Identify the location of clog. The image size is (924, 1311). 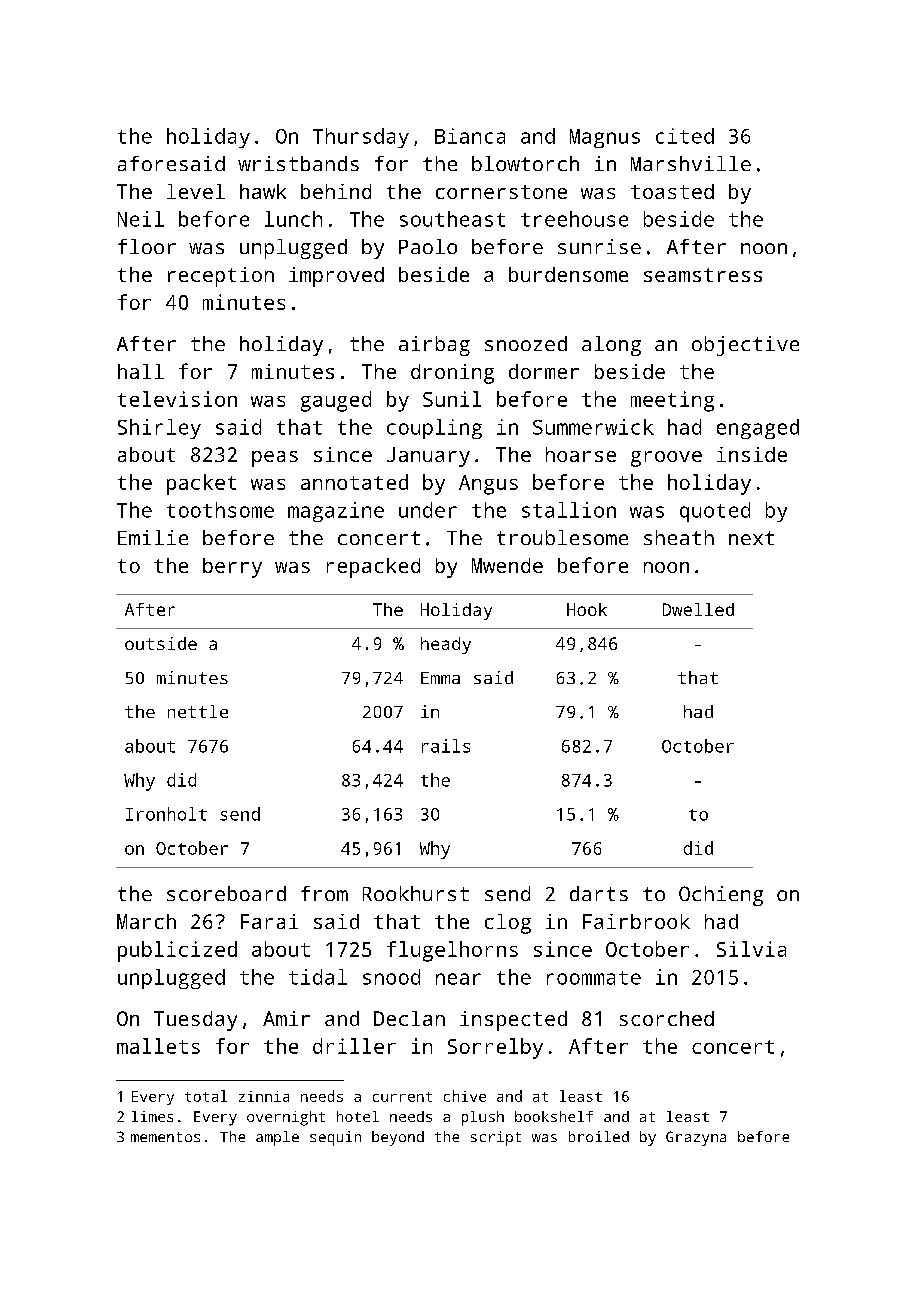
(508, 924).
